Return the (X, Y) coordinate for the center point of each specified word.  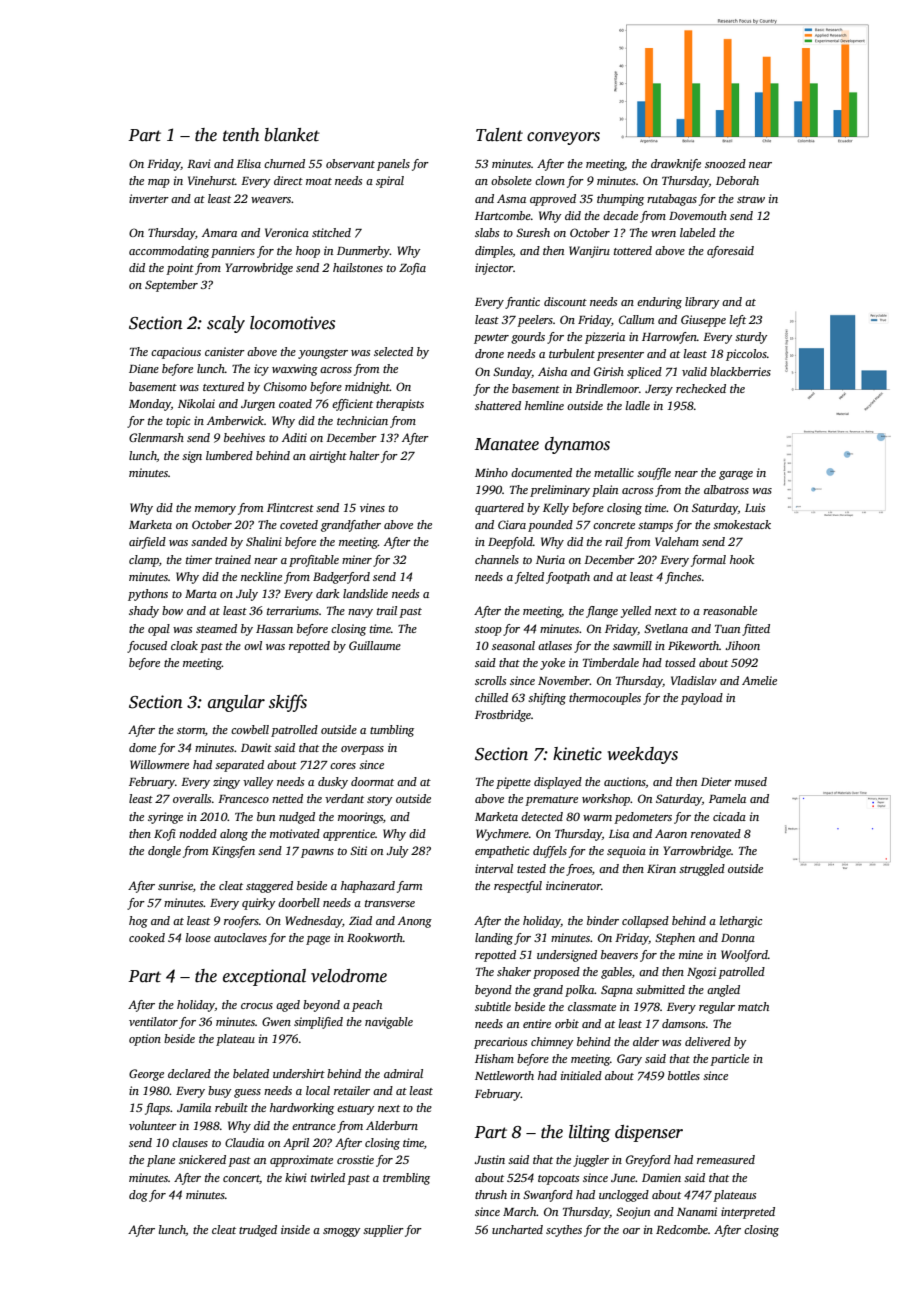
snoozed (725, 163)
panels (393, 165)
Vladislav (694, 680)
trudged (258, 1231)
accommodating (169, 252)
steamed (216, 628)
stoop (488, 631)
